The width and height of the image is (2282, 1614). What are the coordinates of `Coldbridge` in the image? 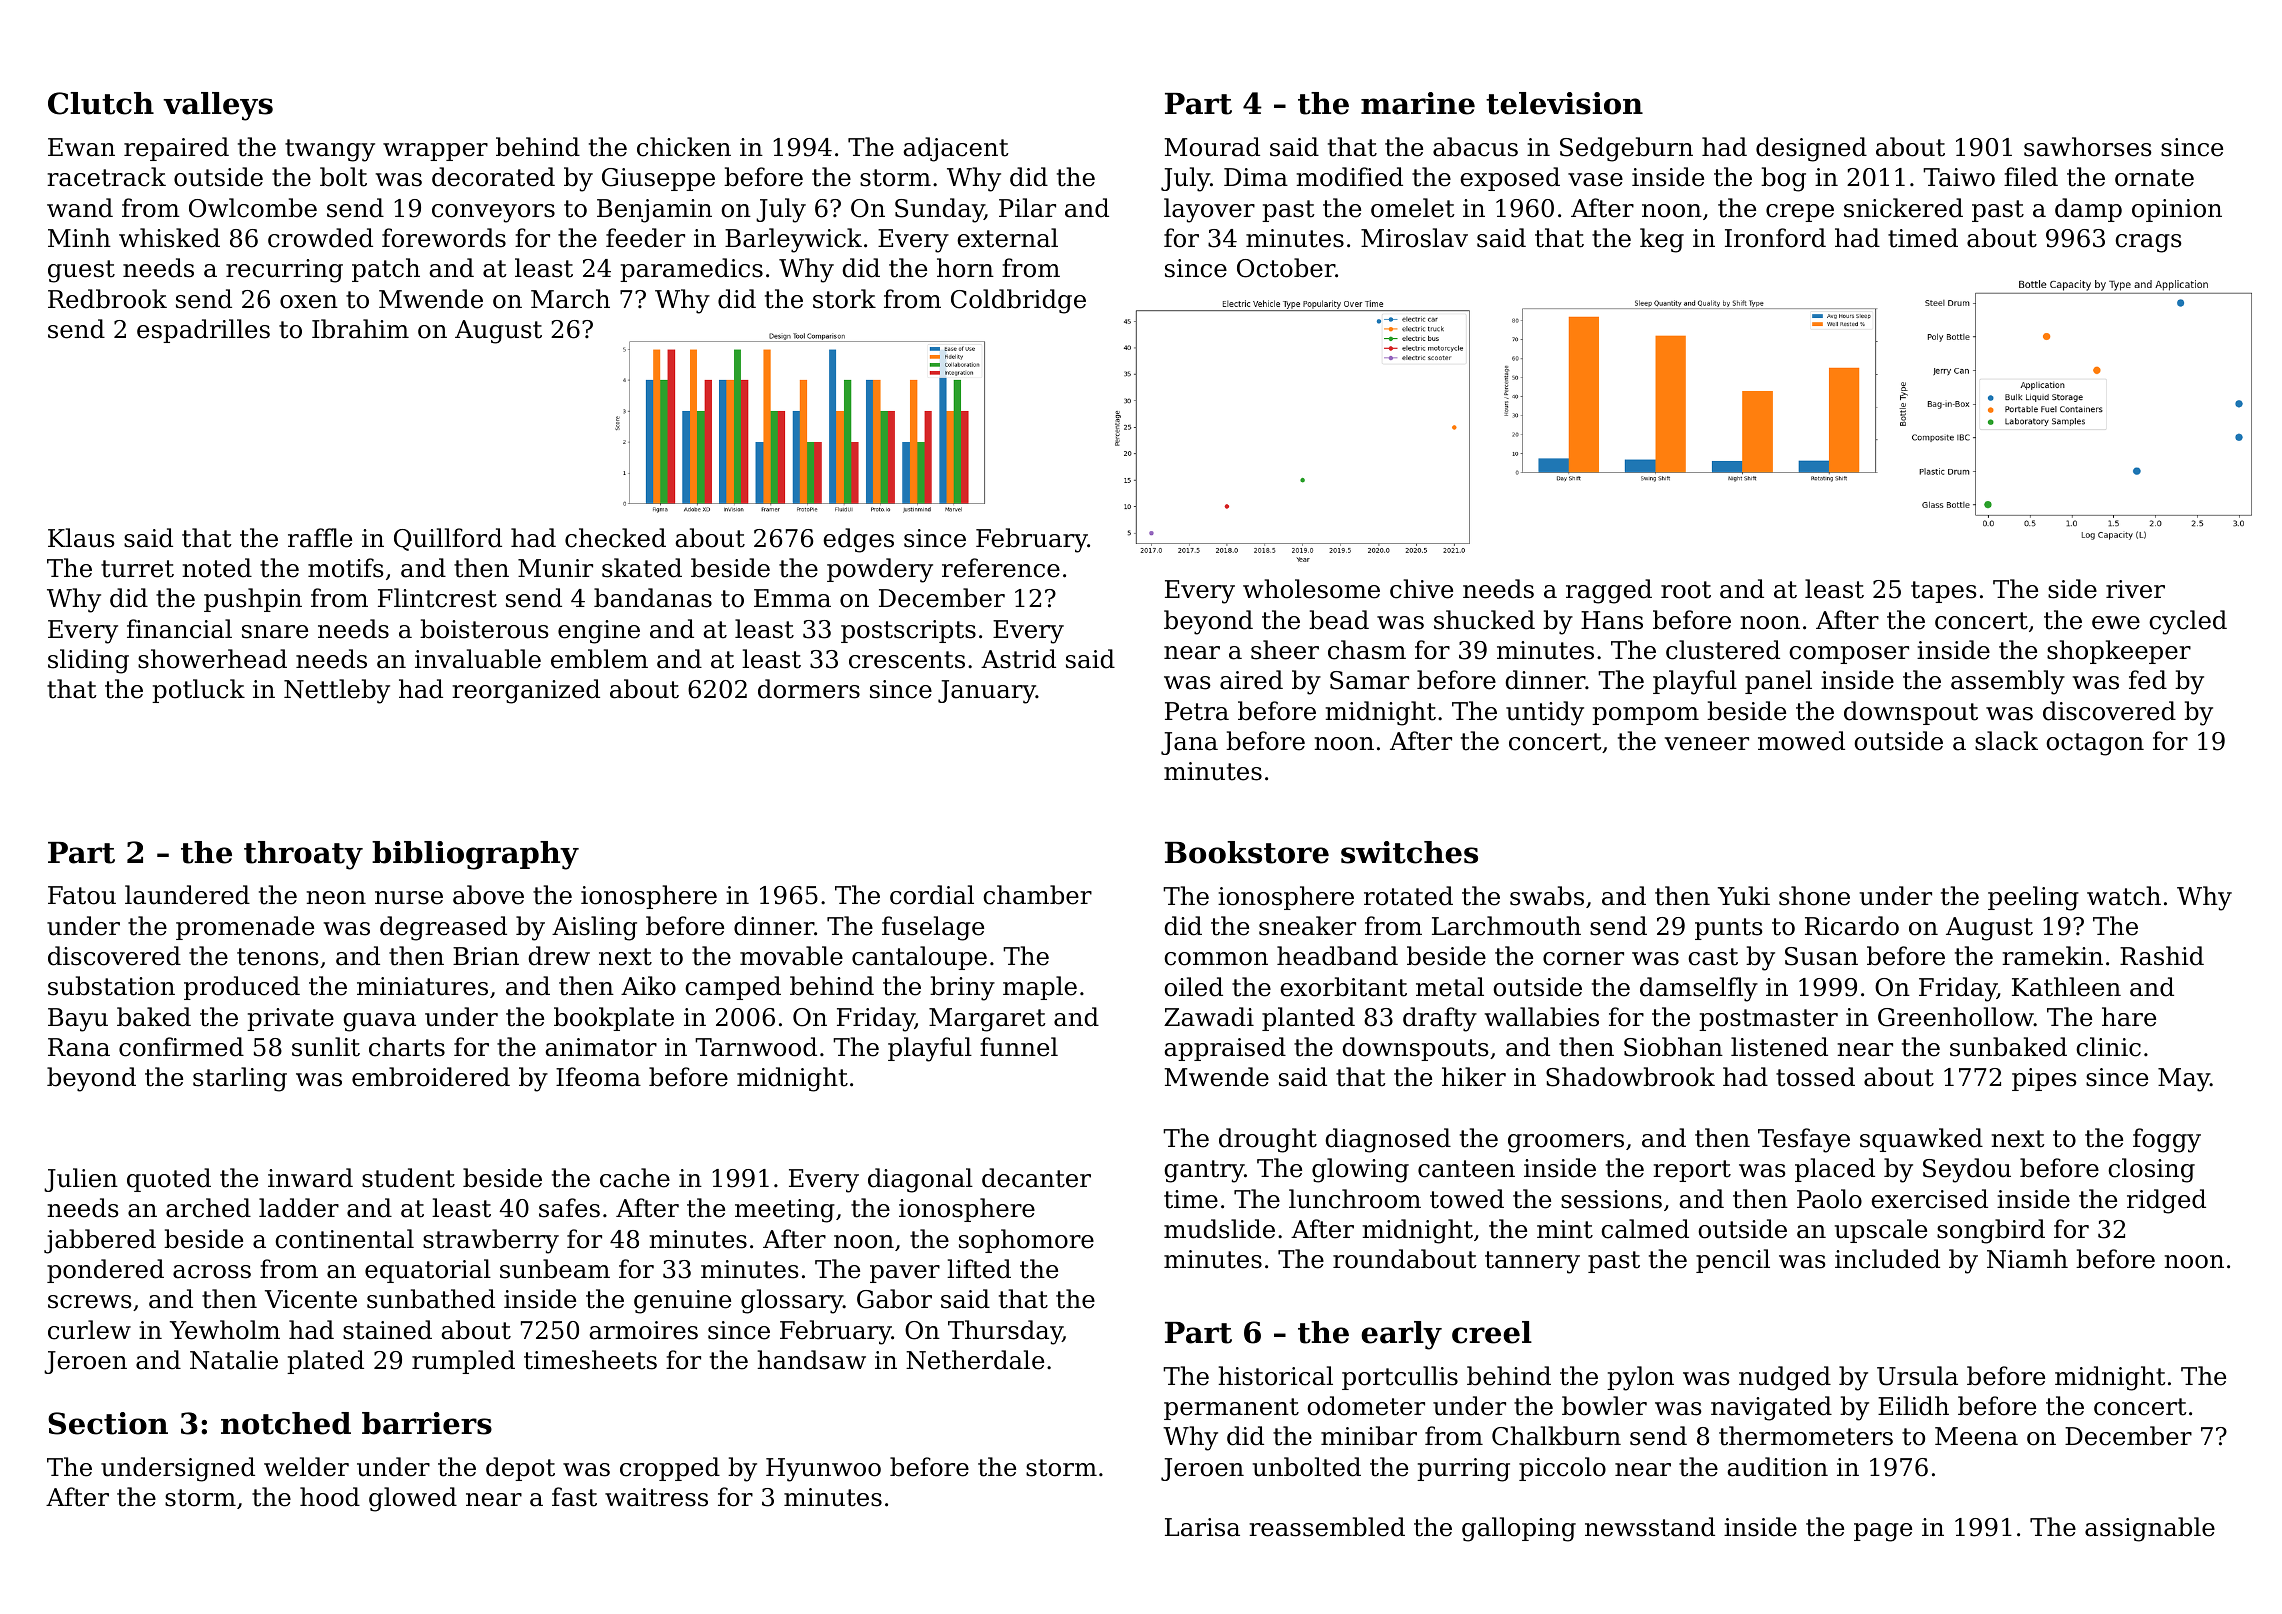 It's located at (1018, 301).
